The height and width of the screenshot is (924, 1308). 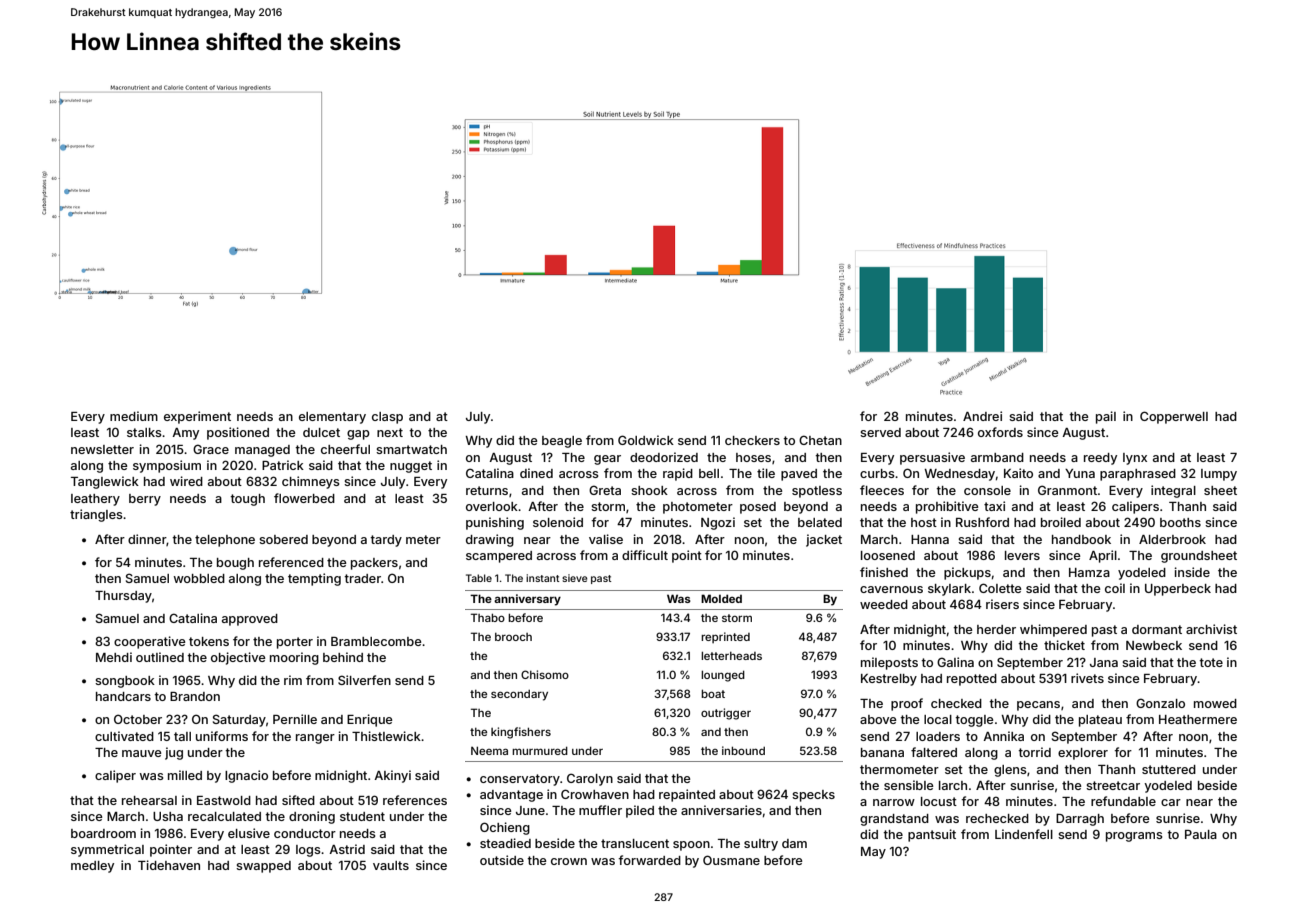 I want to click on mowed, so click(x=1215, y=703).
